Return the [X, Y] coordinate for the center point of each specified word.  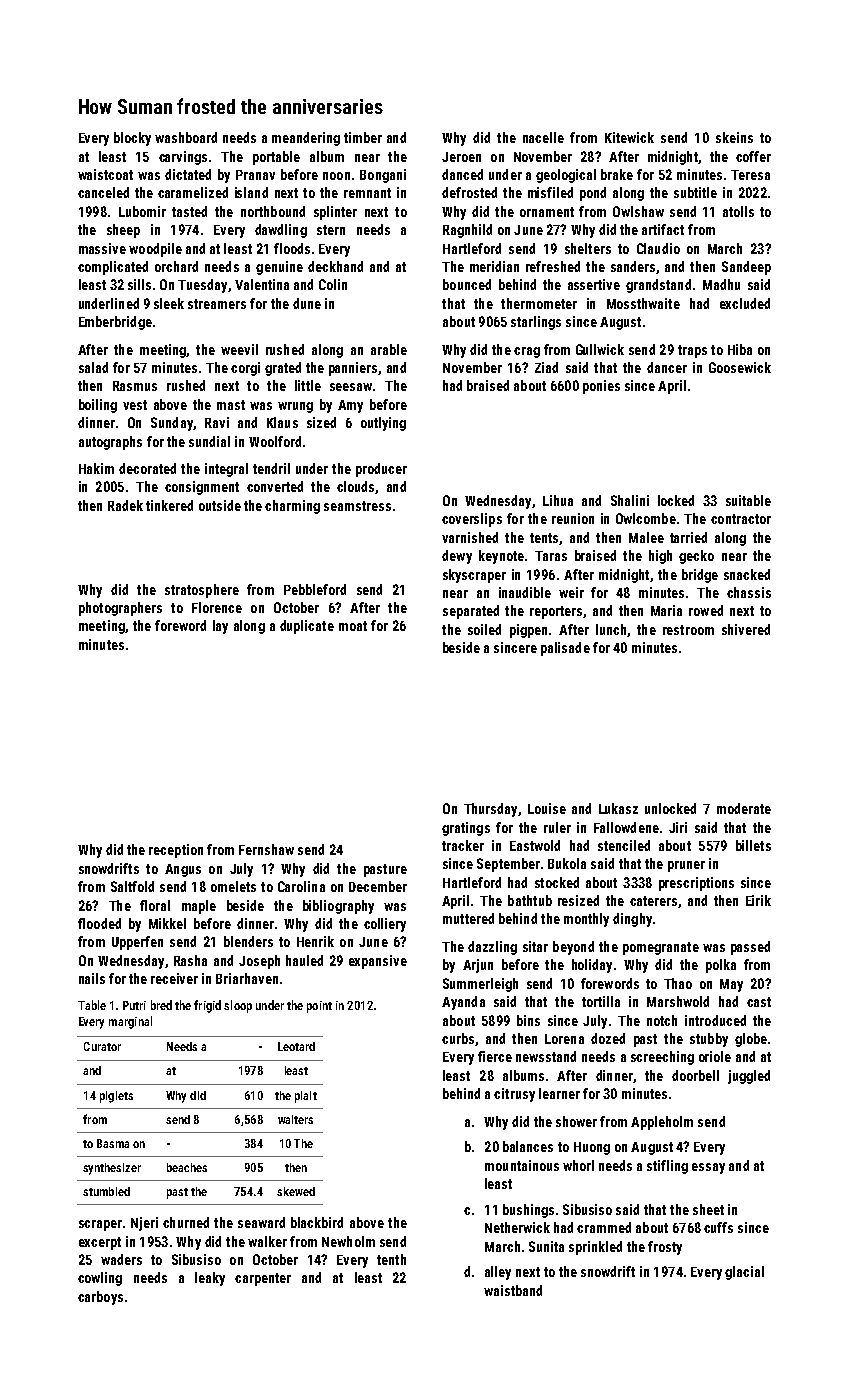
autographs [110, 443]
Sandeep [746, 268]
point [319, 1007]
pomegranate [661, 948]
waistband [513, 1290]
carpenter [263, 1279]
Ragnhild [467, 231]
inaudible [525, 592]
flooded [99, 923]
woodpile [155, 250]
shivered [746, 629]
